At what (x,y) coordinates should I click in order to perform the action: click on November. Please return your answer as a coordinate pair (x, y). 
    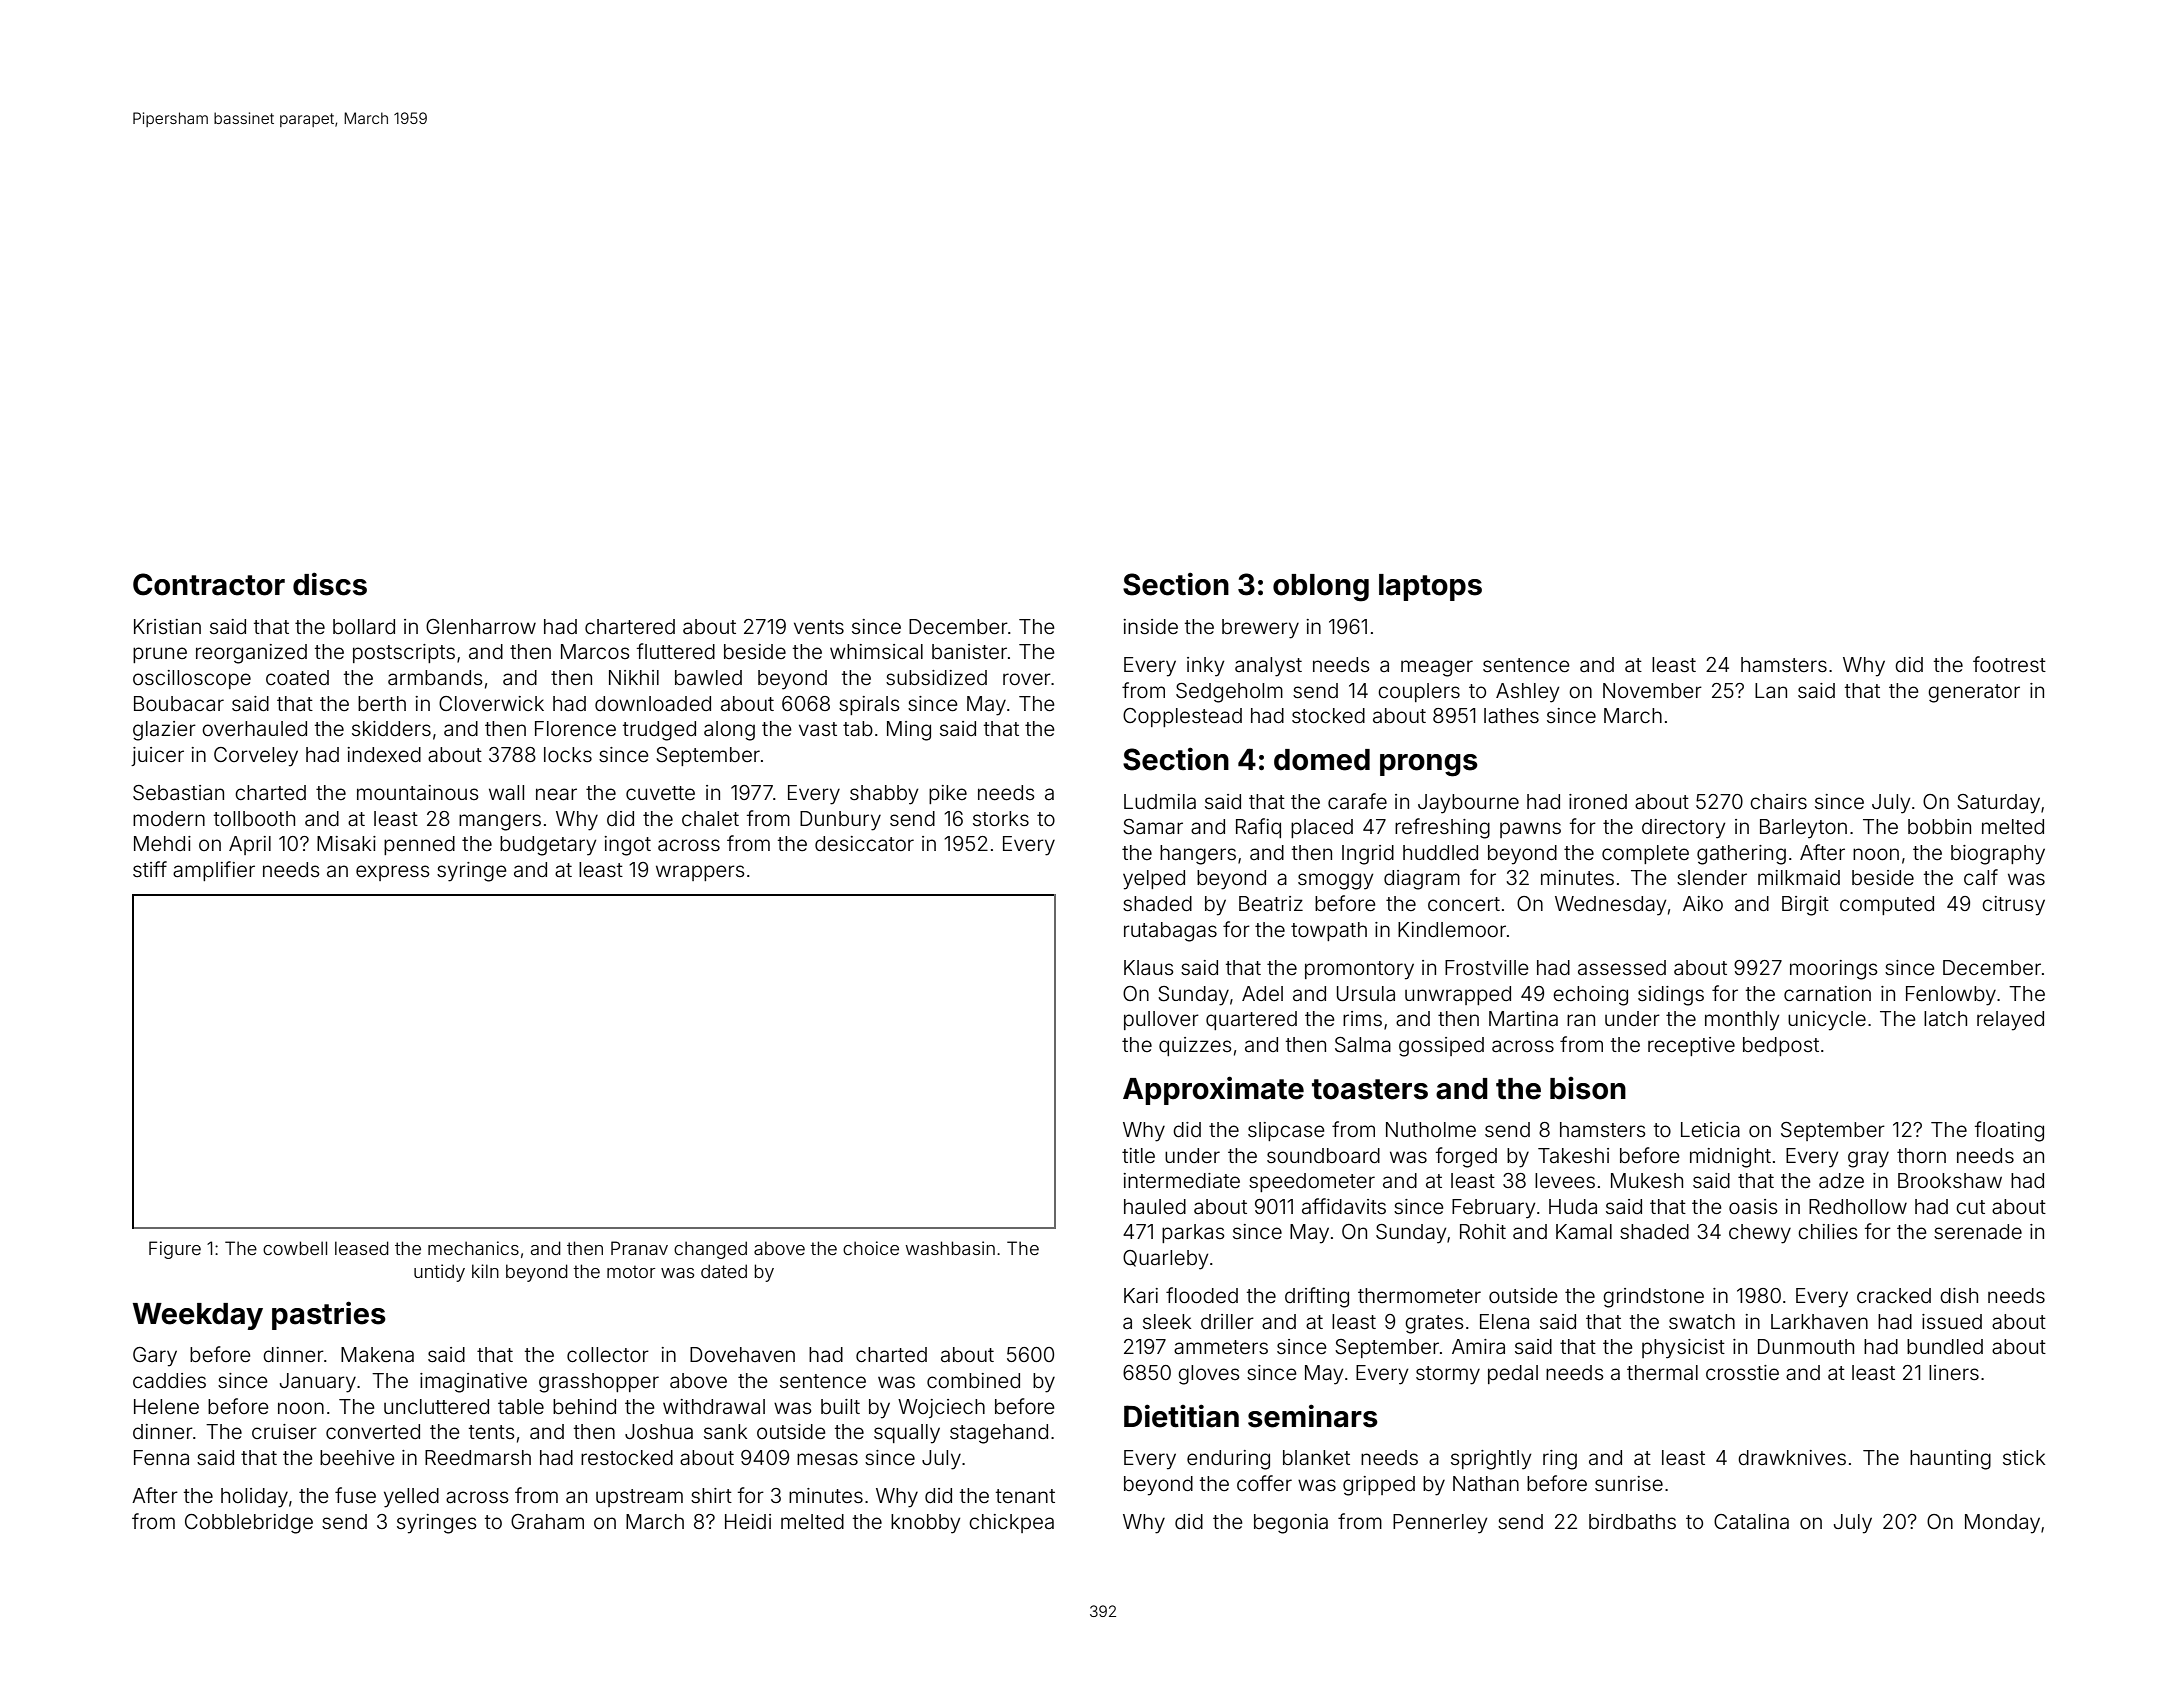
    Looking at the image, I should click on (1652, 690).
